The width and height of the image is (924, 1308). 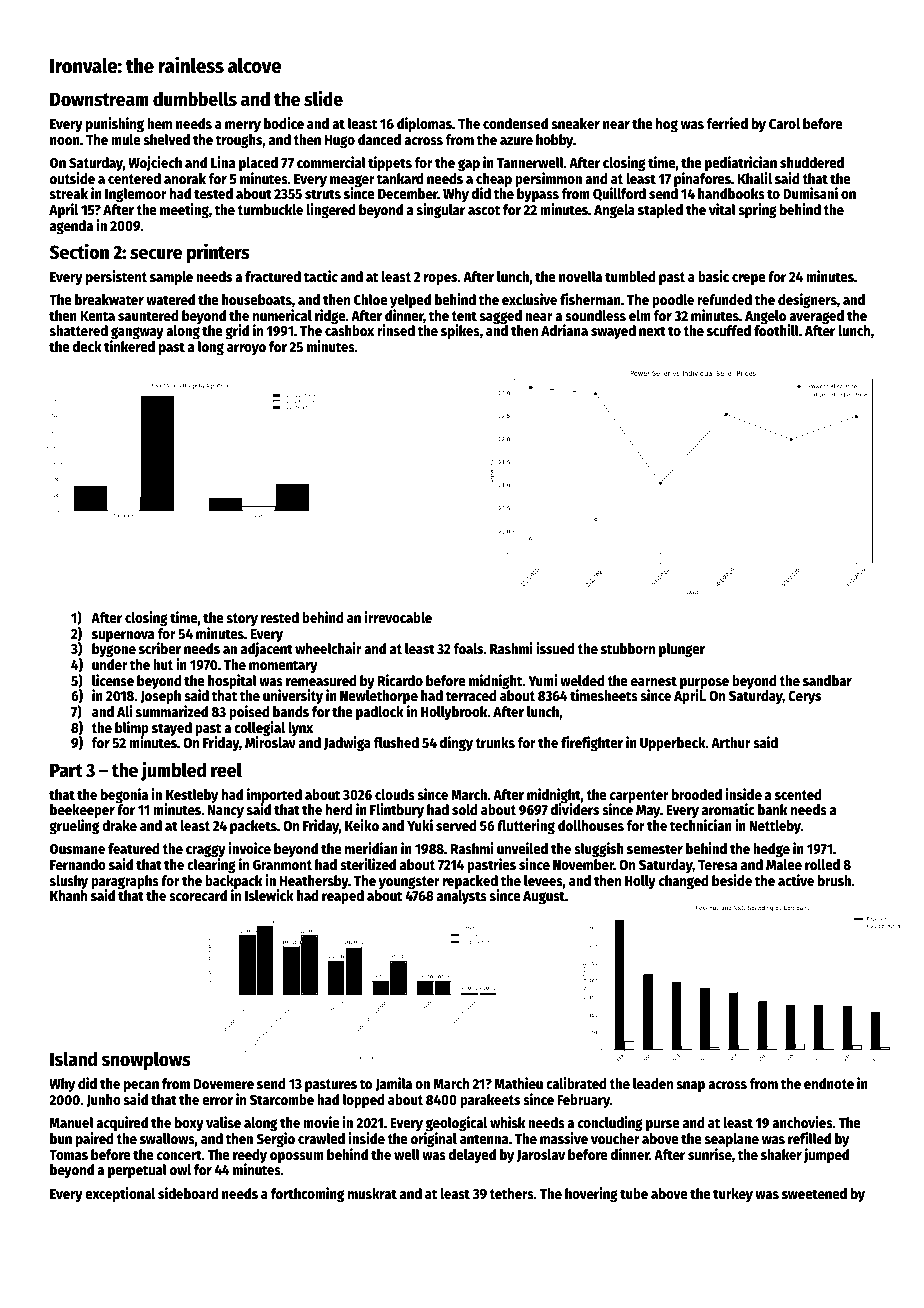 What do you see at coordinates (99, 100) in the image?
I see `Downstream` at bounding box center [99, 100].
